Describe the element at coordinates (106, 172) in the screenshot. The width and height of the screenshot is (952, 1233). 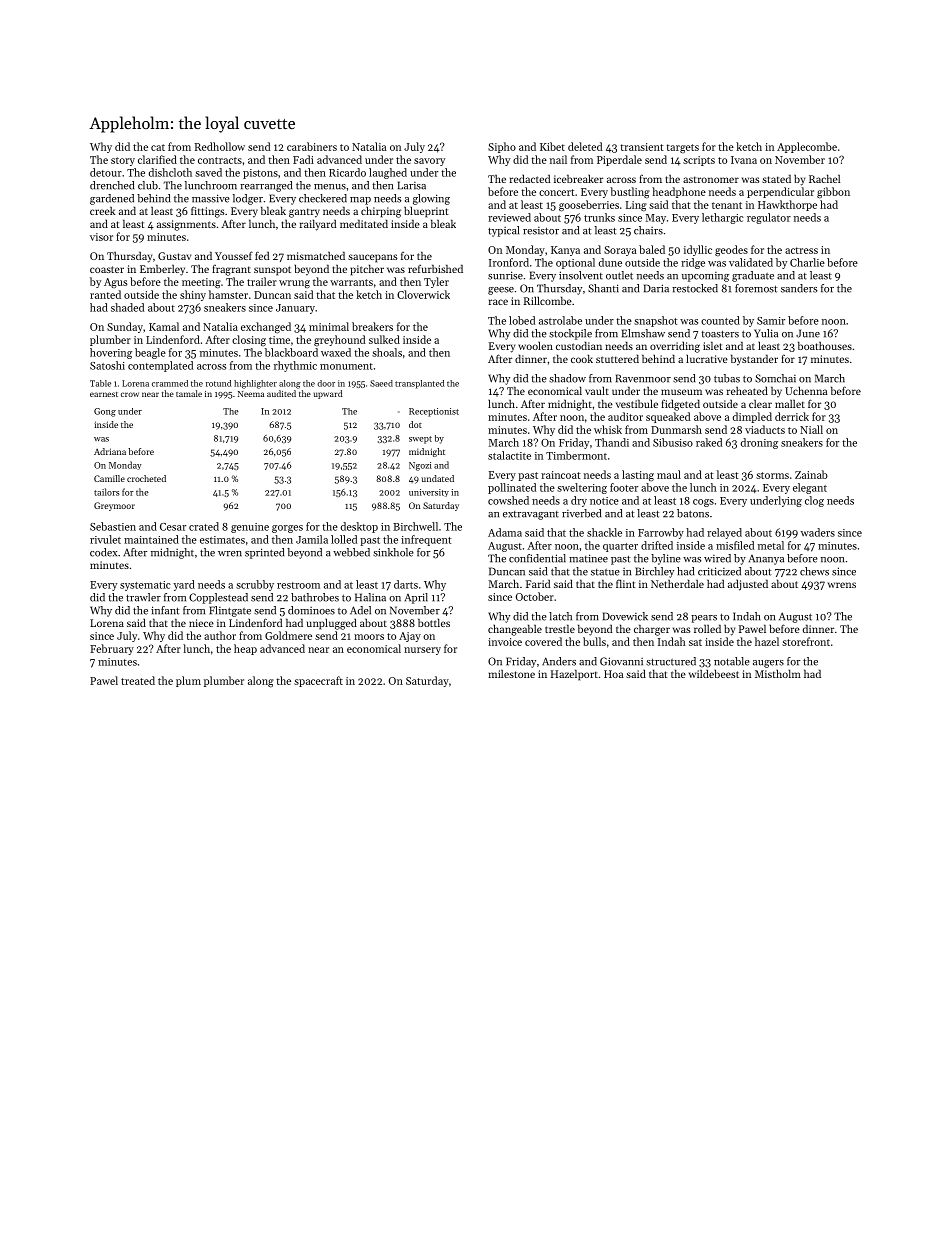
I see `detour` at that location.
